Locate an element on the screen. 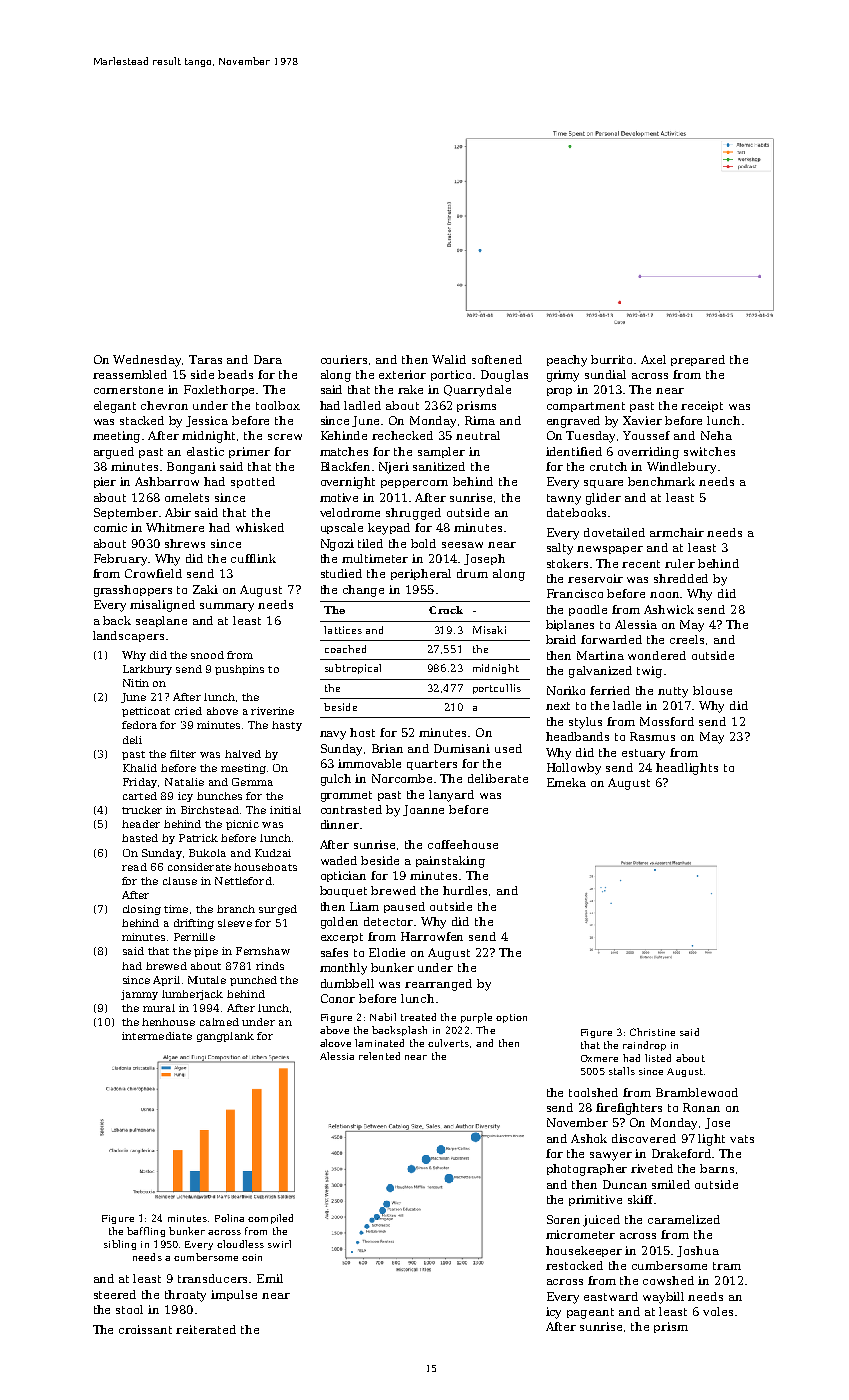  Bukola is located at coordinates (207, 853).
